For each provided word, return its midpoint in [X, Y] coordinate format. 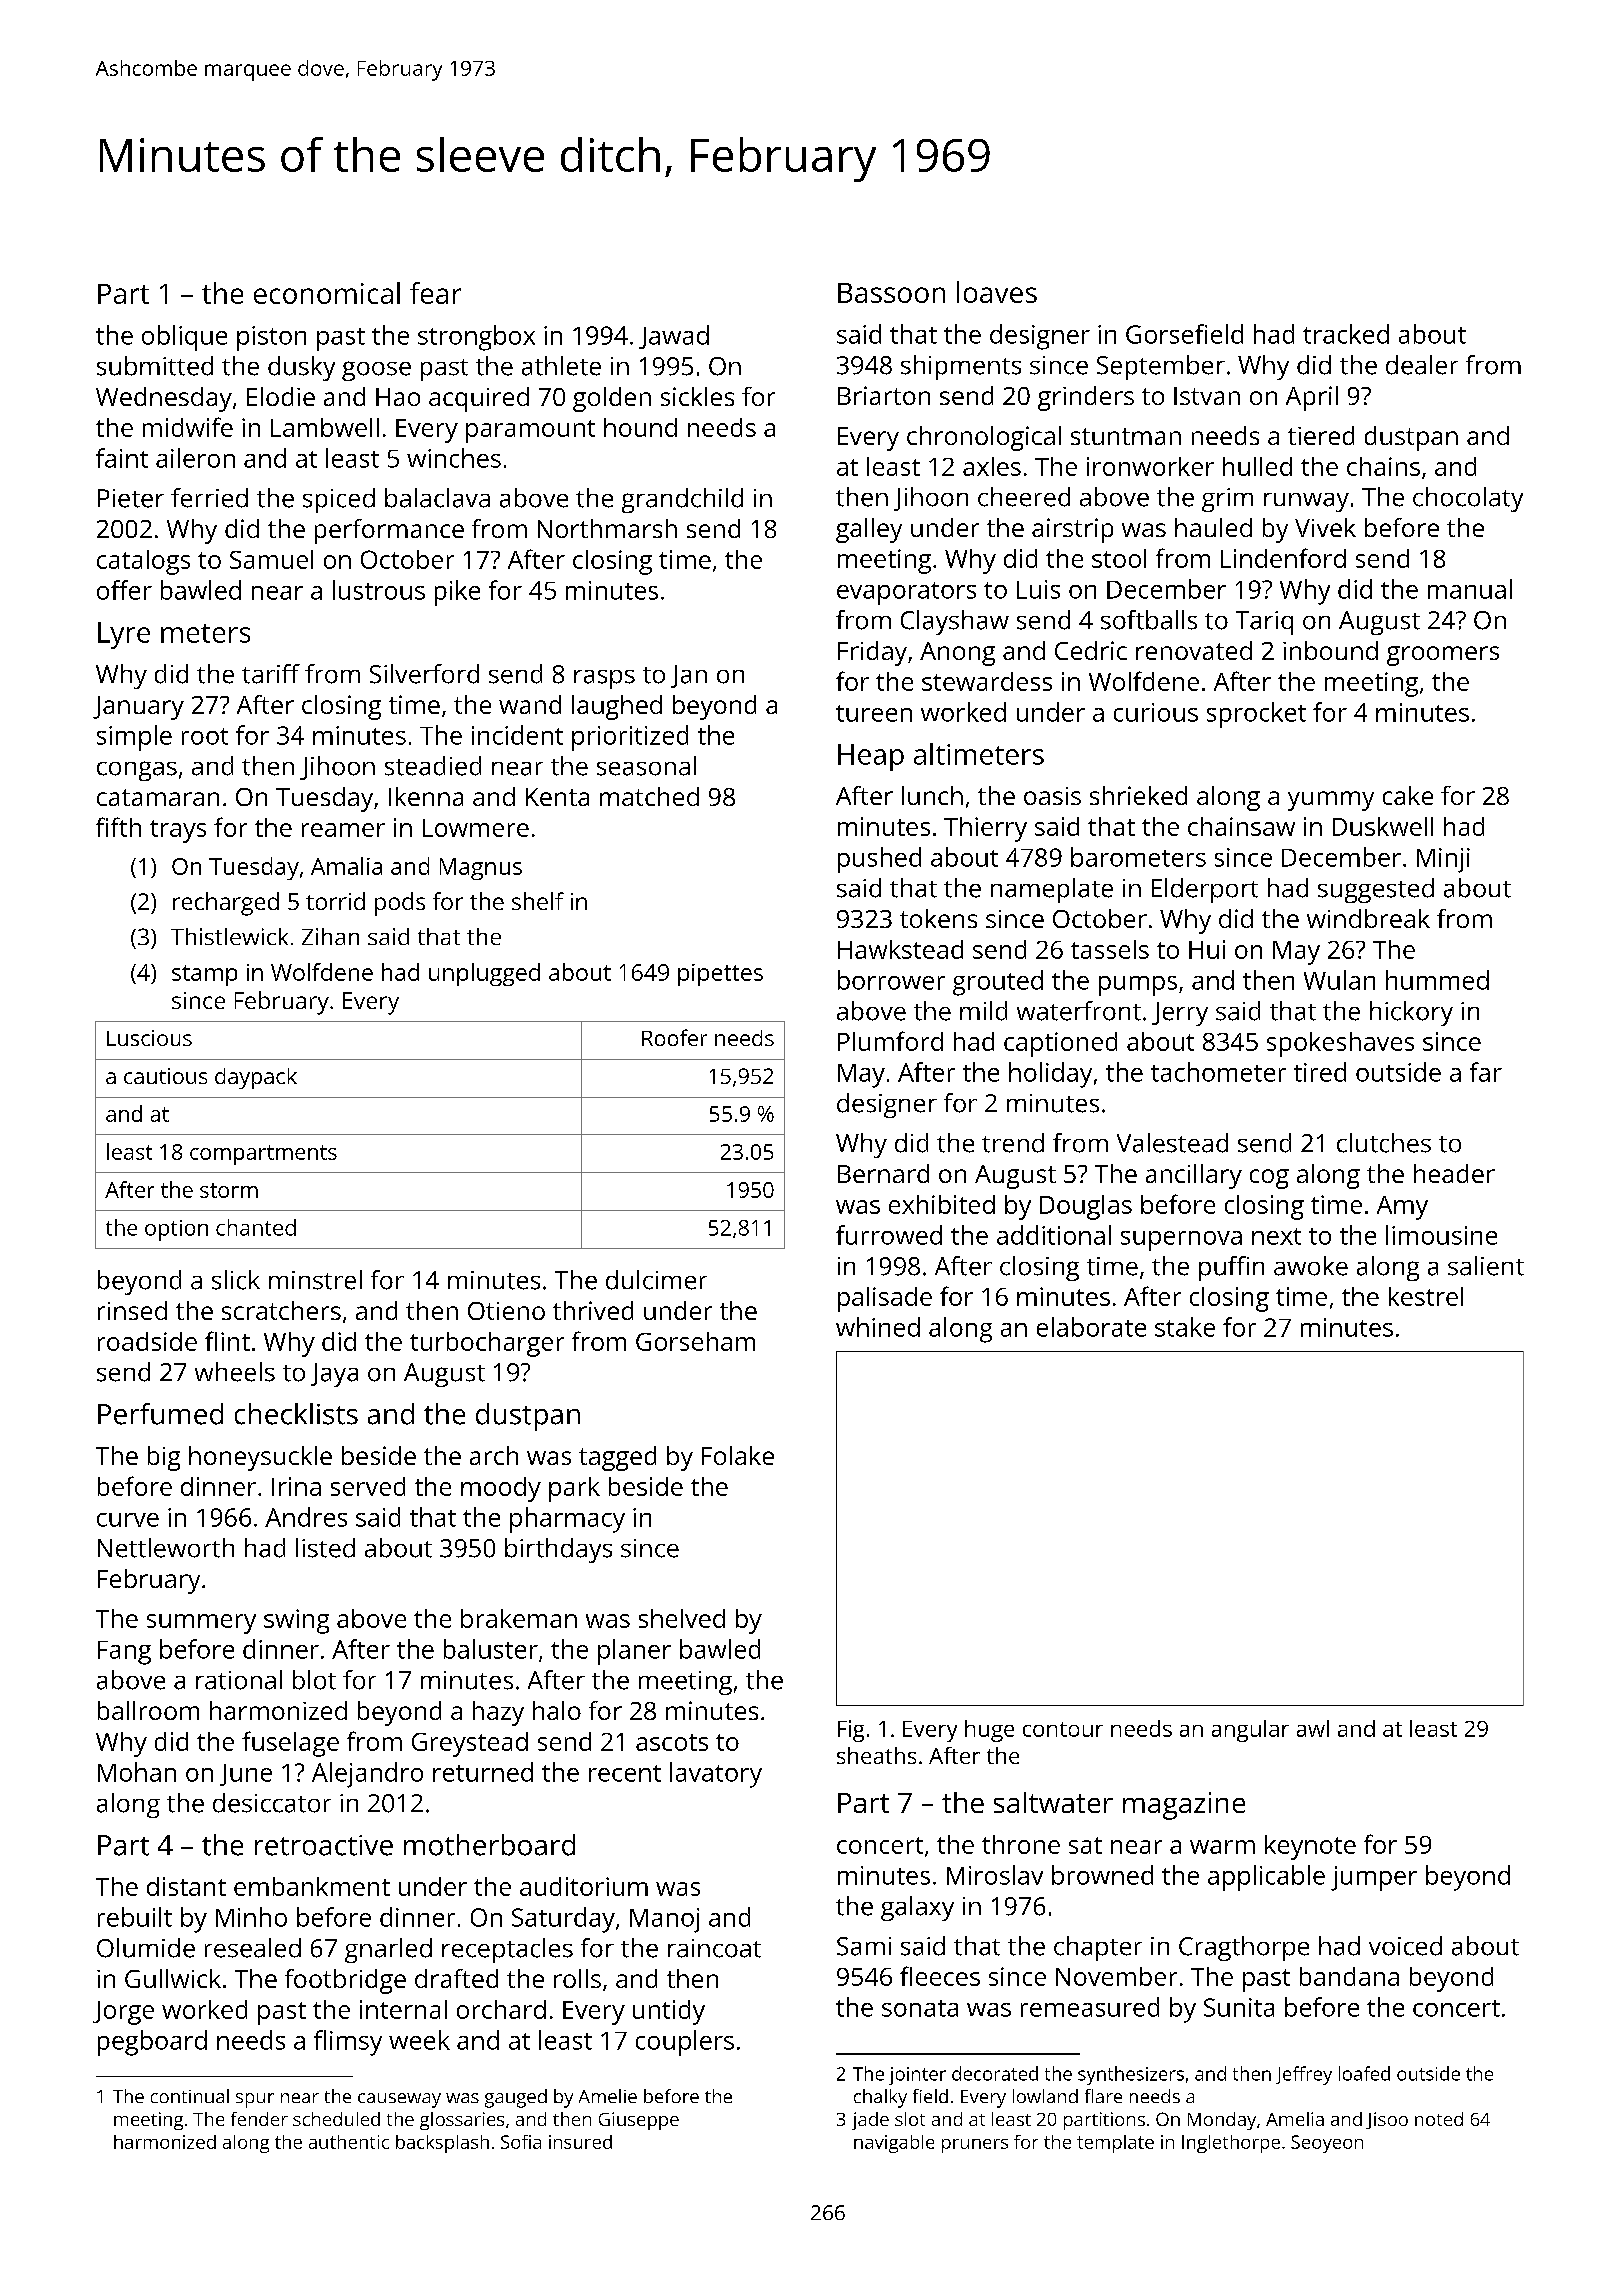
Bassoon [891, 293]
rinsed [132, 1310]
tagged [617, 1458]
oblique [184, 338]
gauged [516, 2098]
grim [1227, 500]
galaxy [917, 1908]
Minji [1443, 860]
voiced [1405, 1946]
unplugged [484, 974]
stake [1185, 1327]
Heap [871, 757]
